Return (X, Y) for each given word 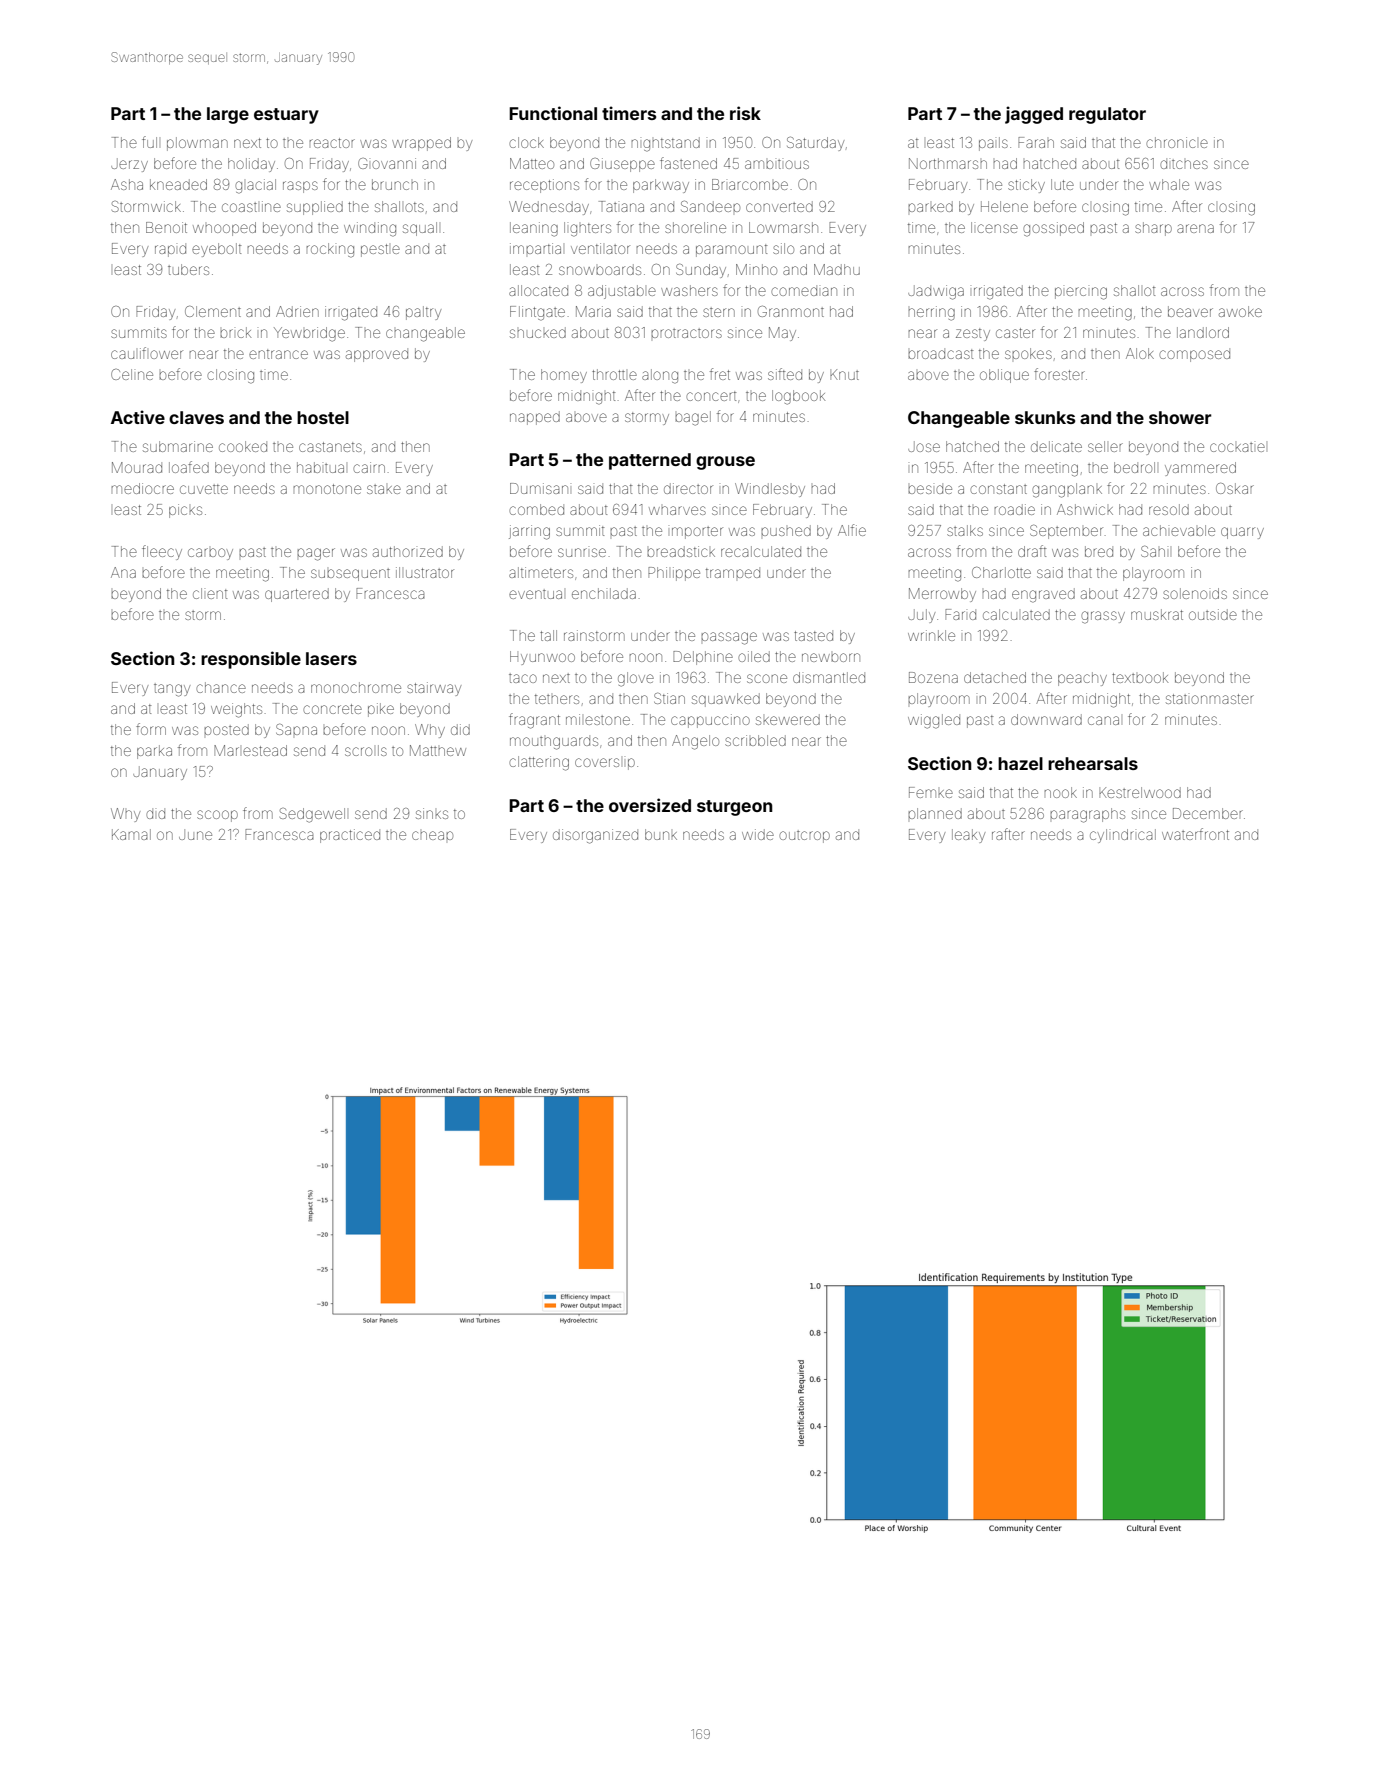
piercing (1081, 293)
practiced (350, 836)
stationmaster (1210, 699)
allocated (538, 290)
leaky (968, 836)
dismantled (829, 677)
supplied (315, 208)
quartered (297, 595)
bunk (661, 834)
